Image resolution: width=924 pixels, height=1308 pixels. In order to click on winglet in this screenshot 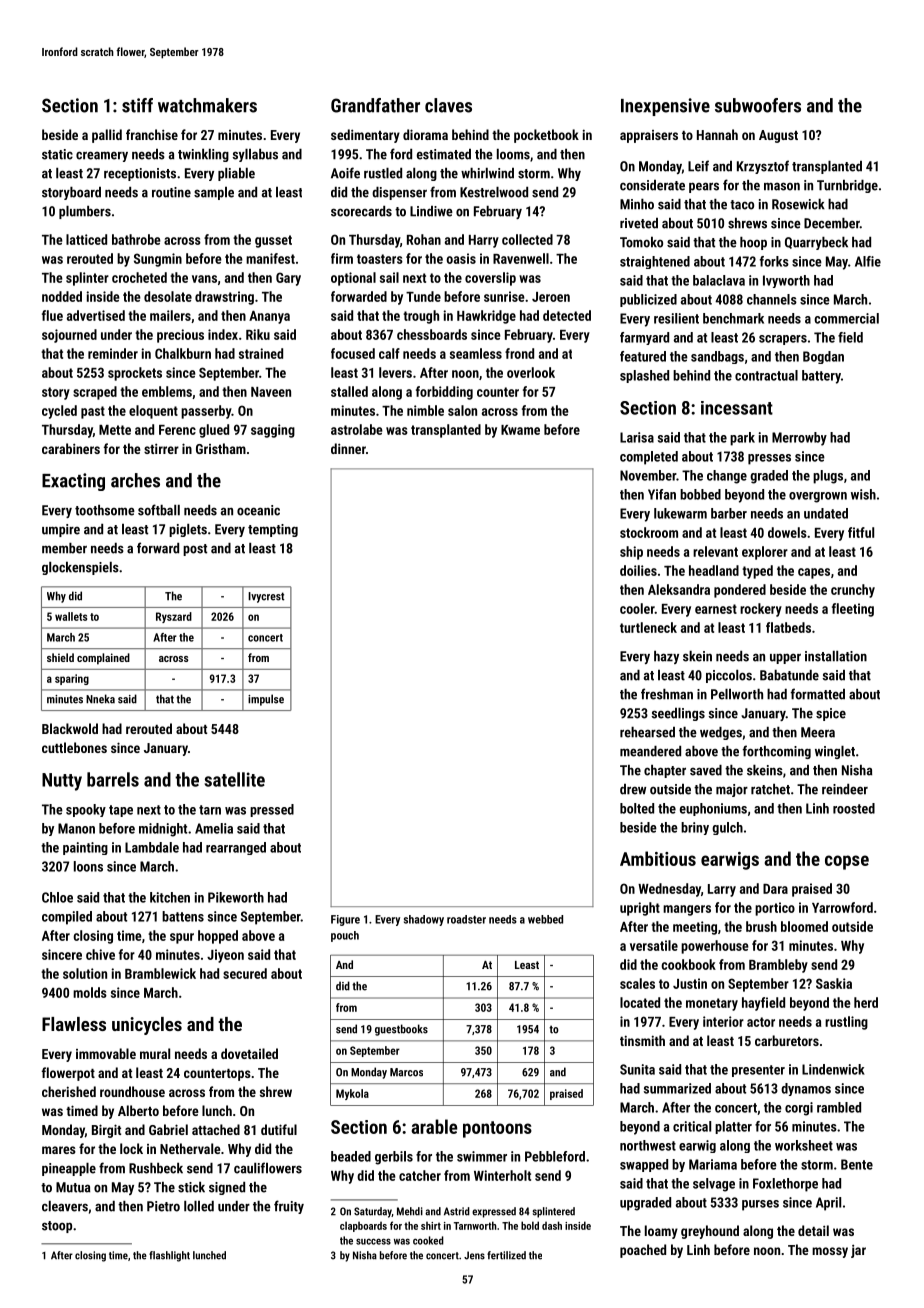, I will do `click(835, 752)`.
